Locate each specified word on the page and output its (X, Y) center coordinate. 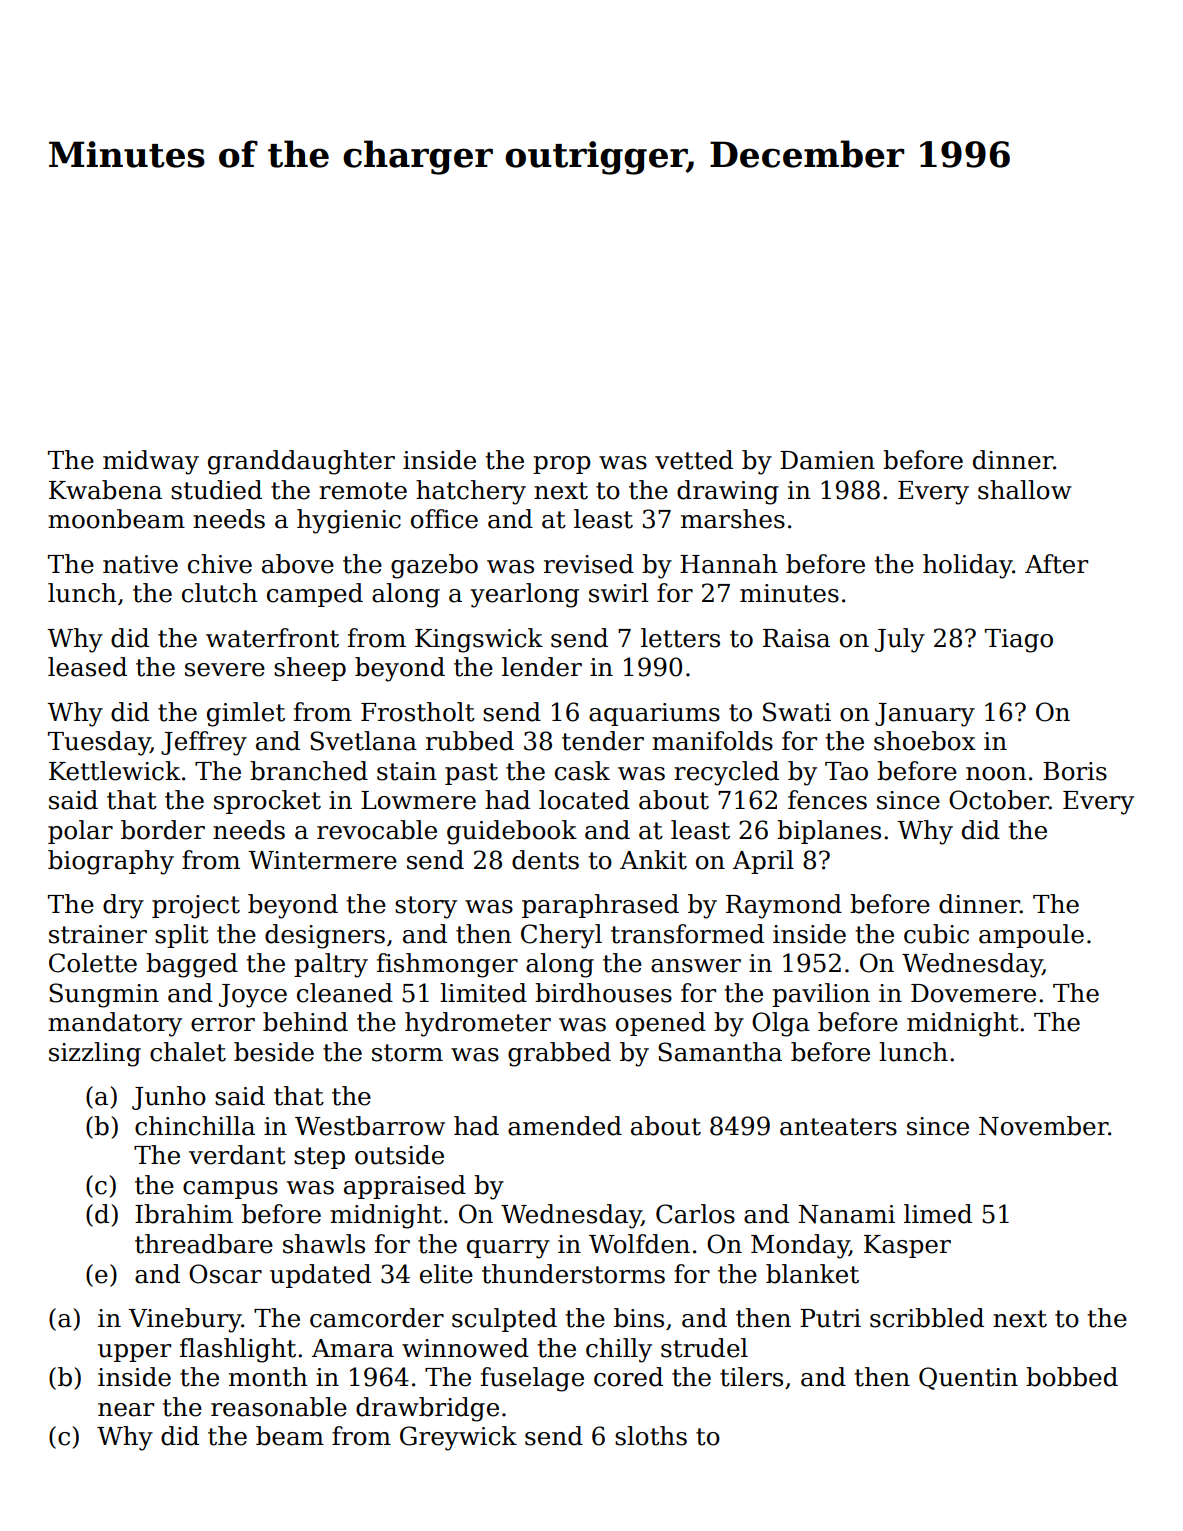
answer (696, 966)
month (268, 1377)
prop (562, 465)
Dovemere (973, 993)
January (925, 715)
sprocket (267, 802)
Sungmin (104, 995)
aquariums (654, 714)
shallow (1025, 490)
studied (216, 490)
